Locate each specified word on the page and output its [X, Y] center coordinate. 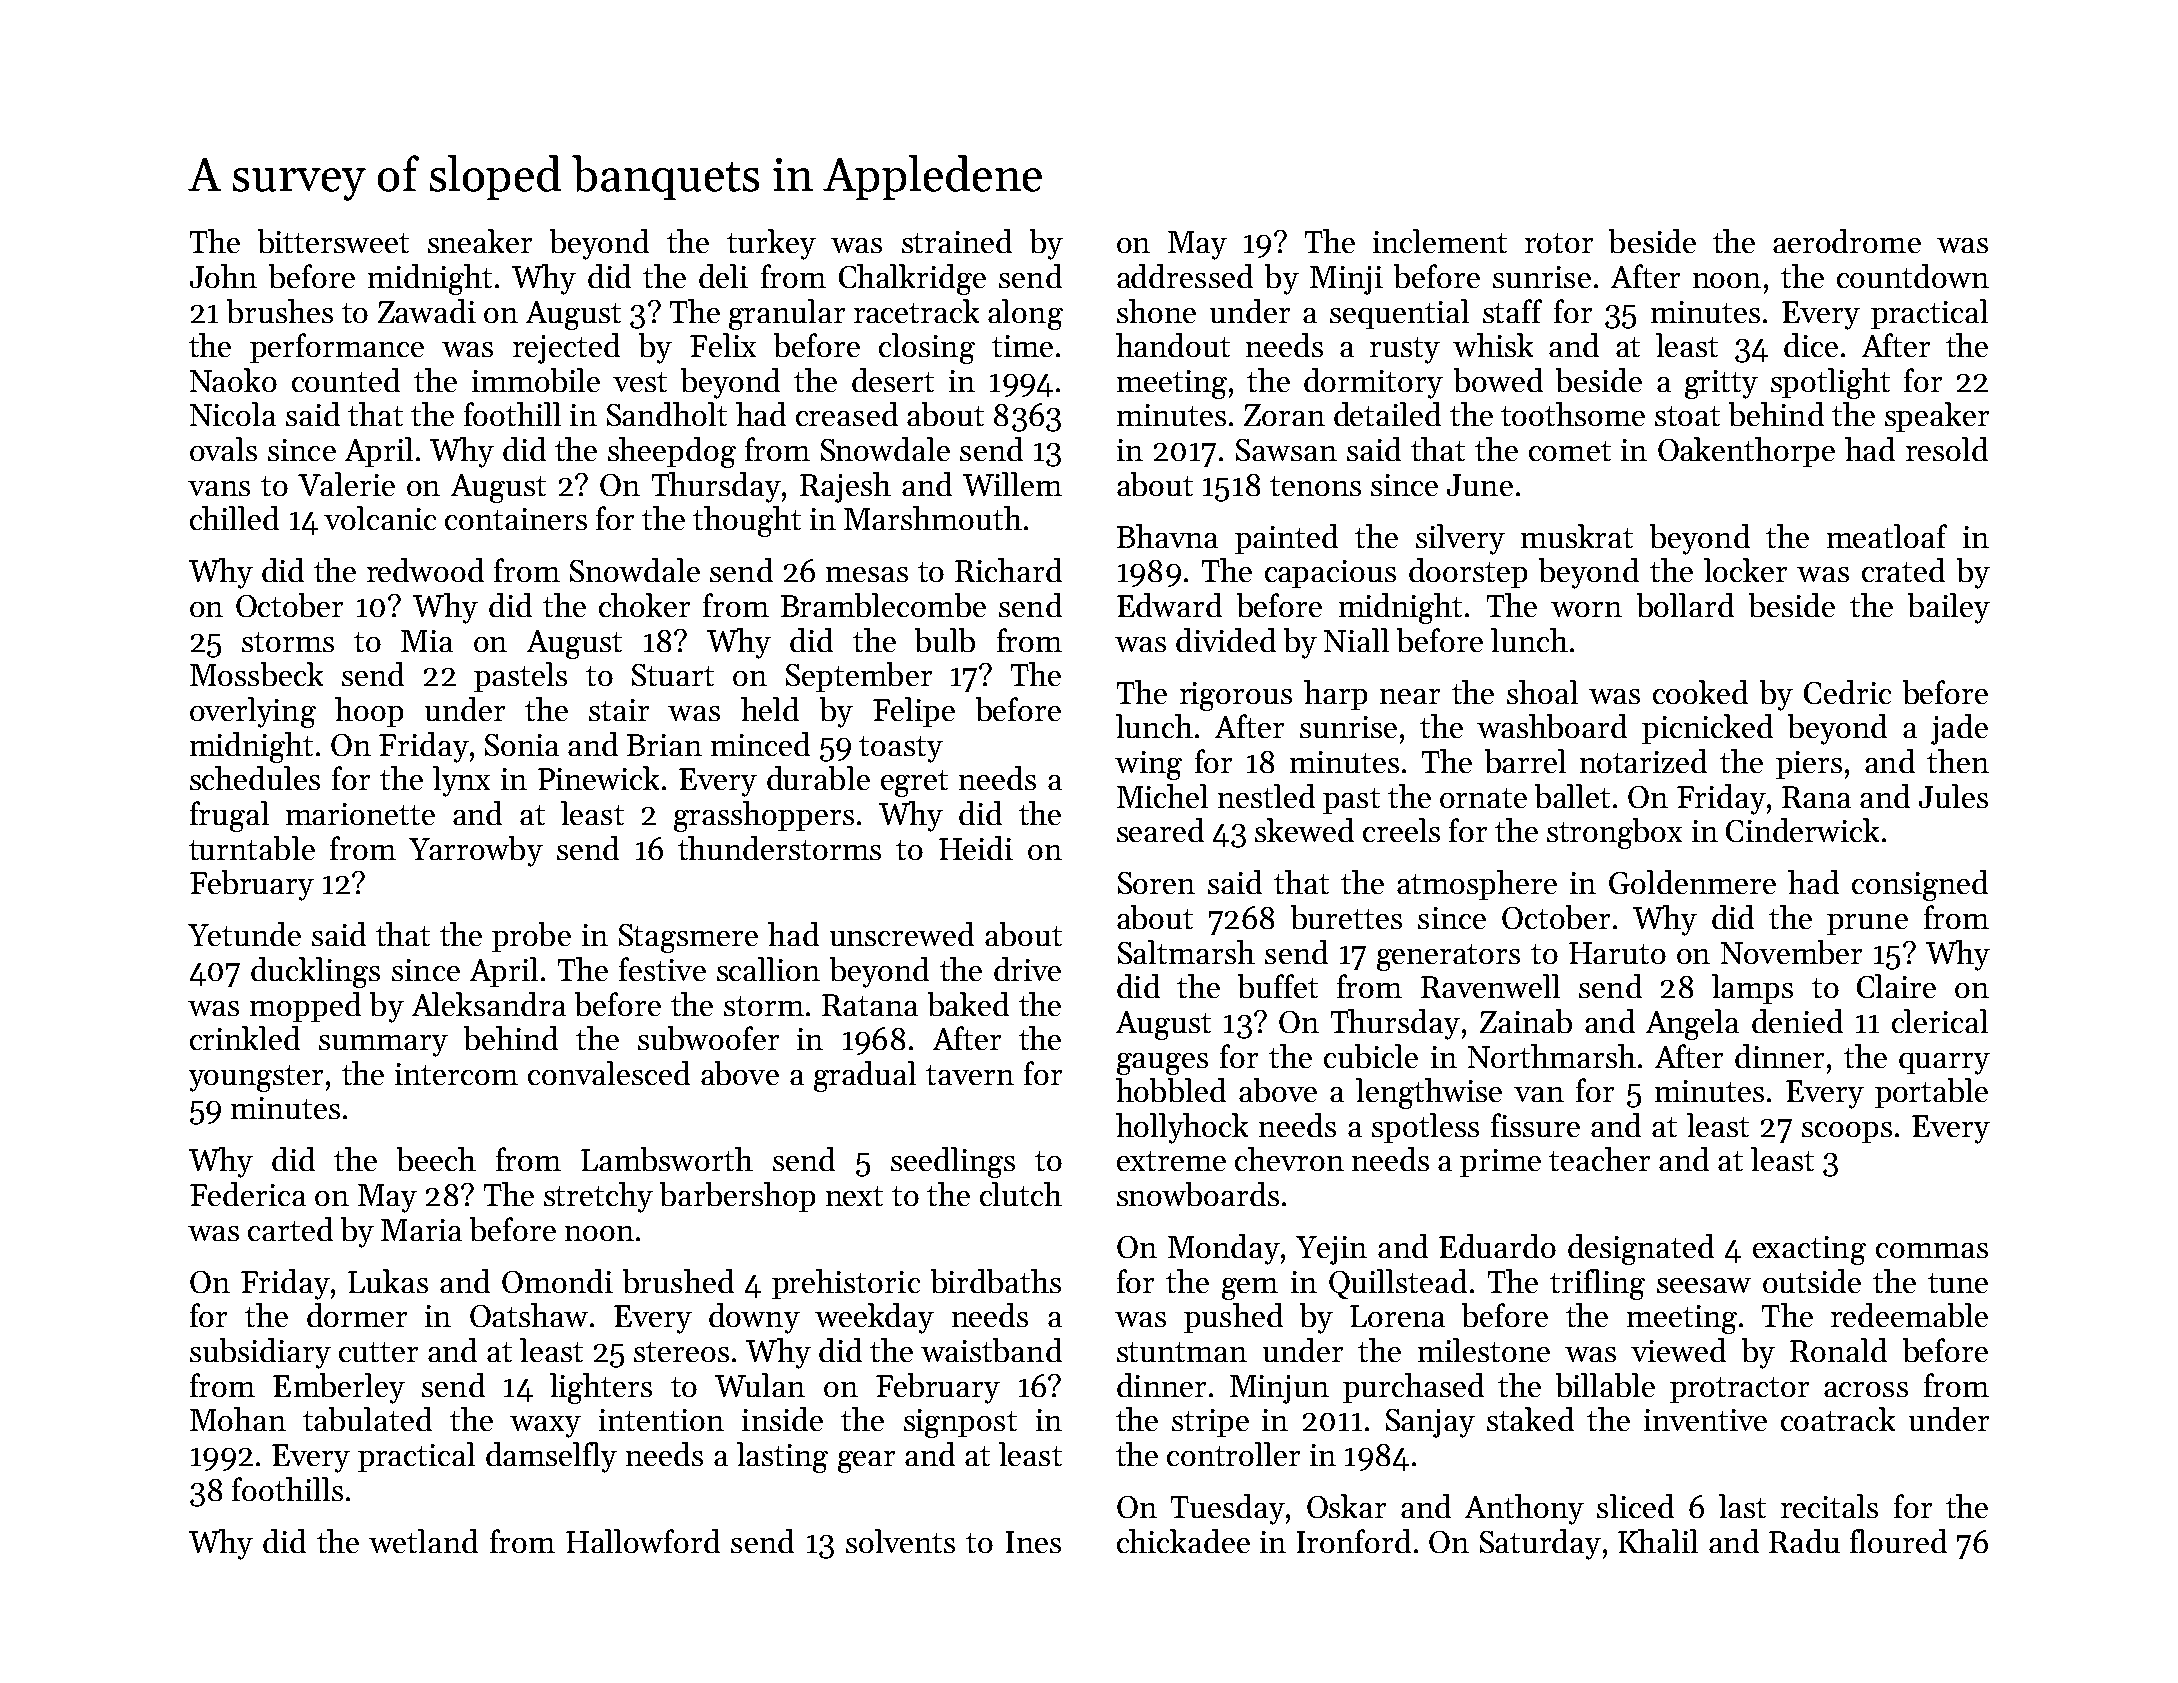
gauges [1162, 1064]
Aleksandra [489, 1004]
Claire [1896, 986]
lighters [601, 1388]
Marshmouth [933, 518]
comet [1570, 451]
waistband [991, 1350]
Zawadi [427, 311]
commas [1932, 1250]
